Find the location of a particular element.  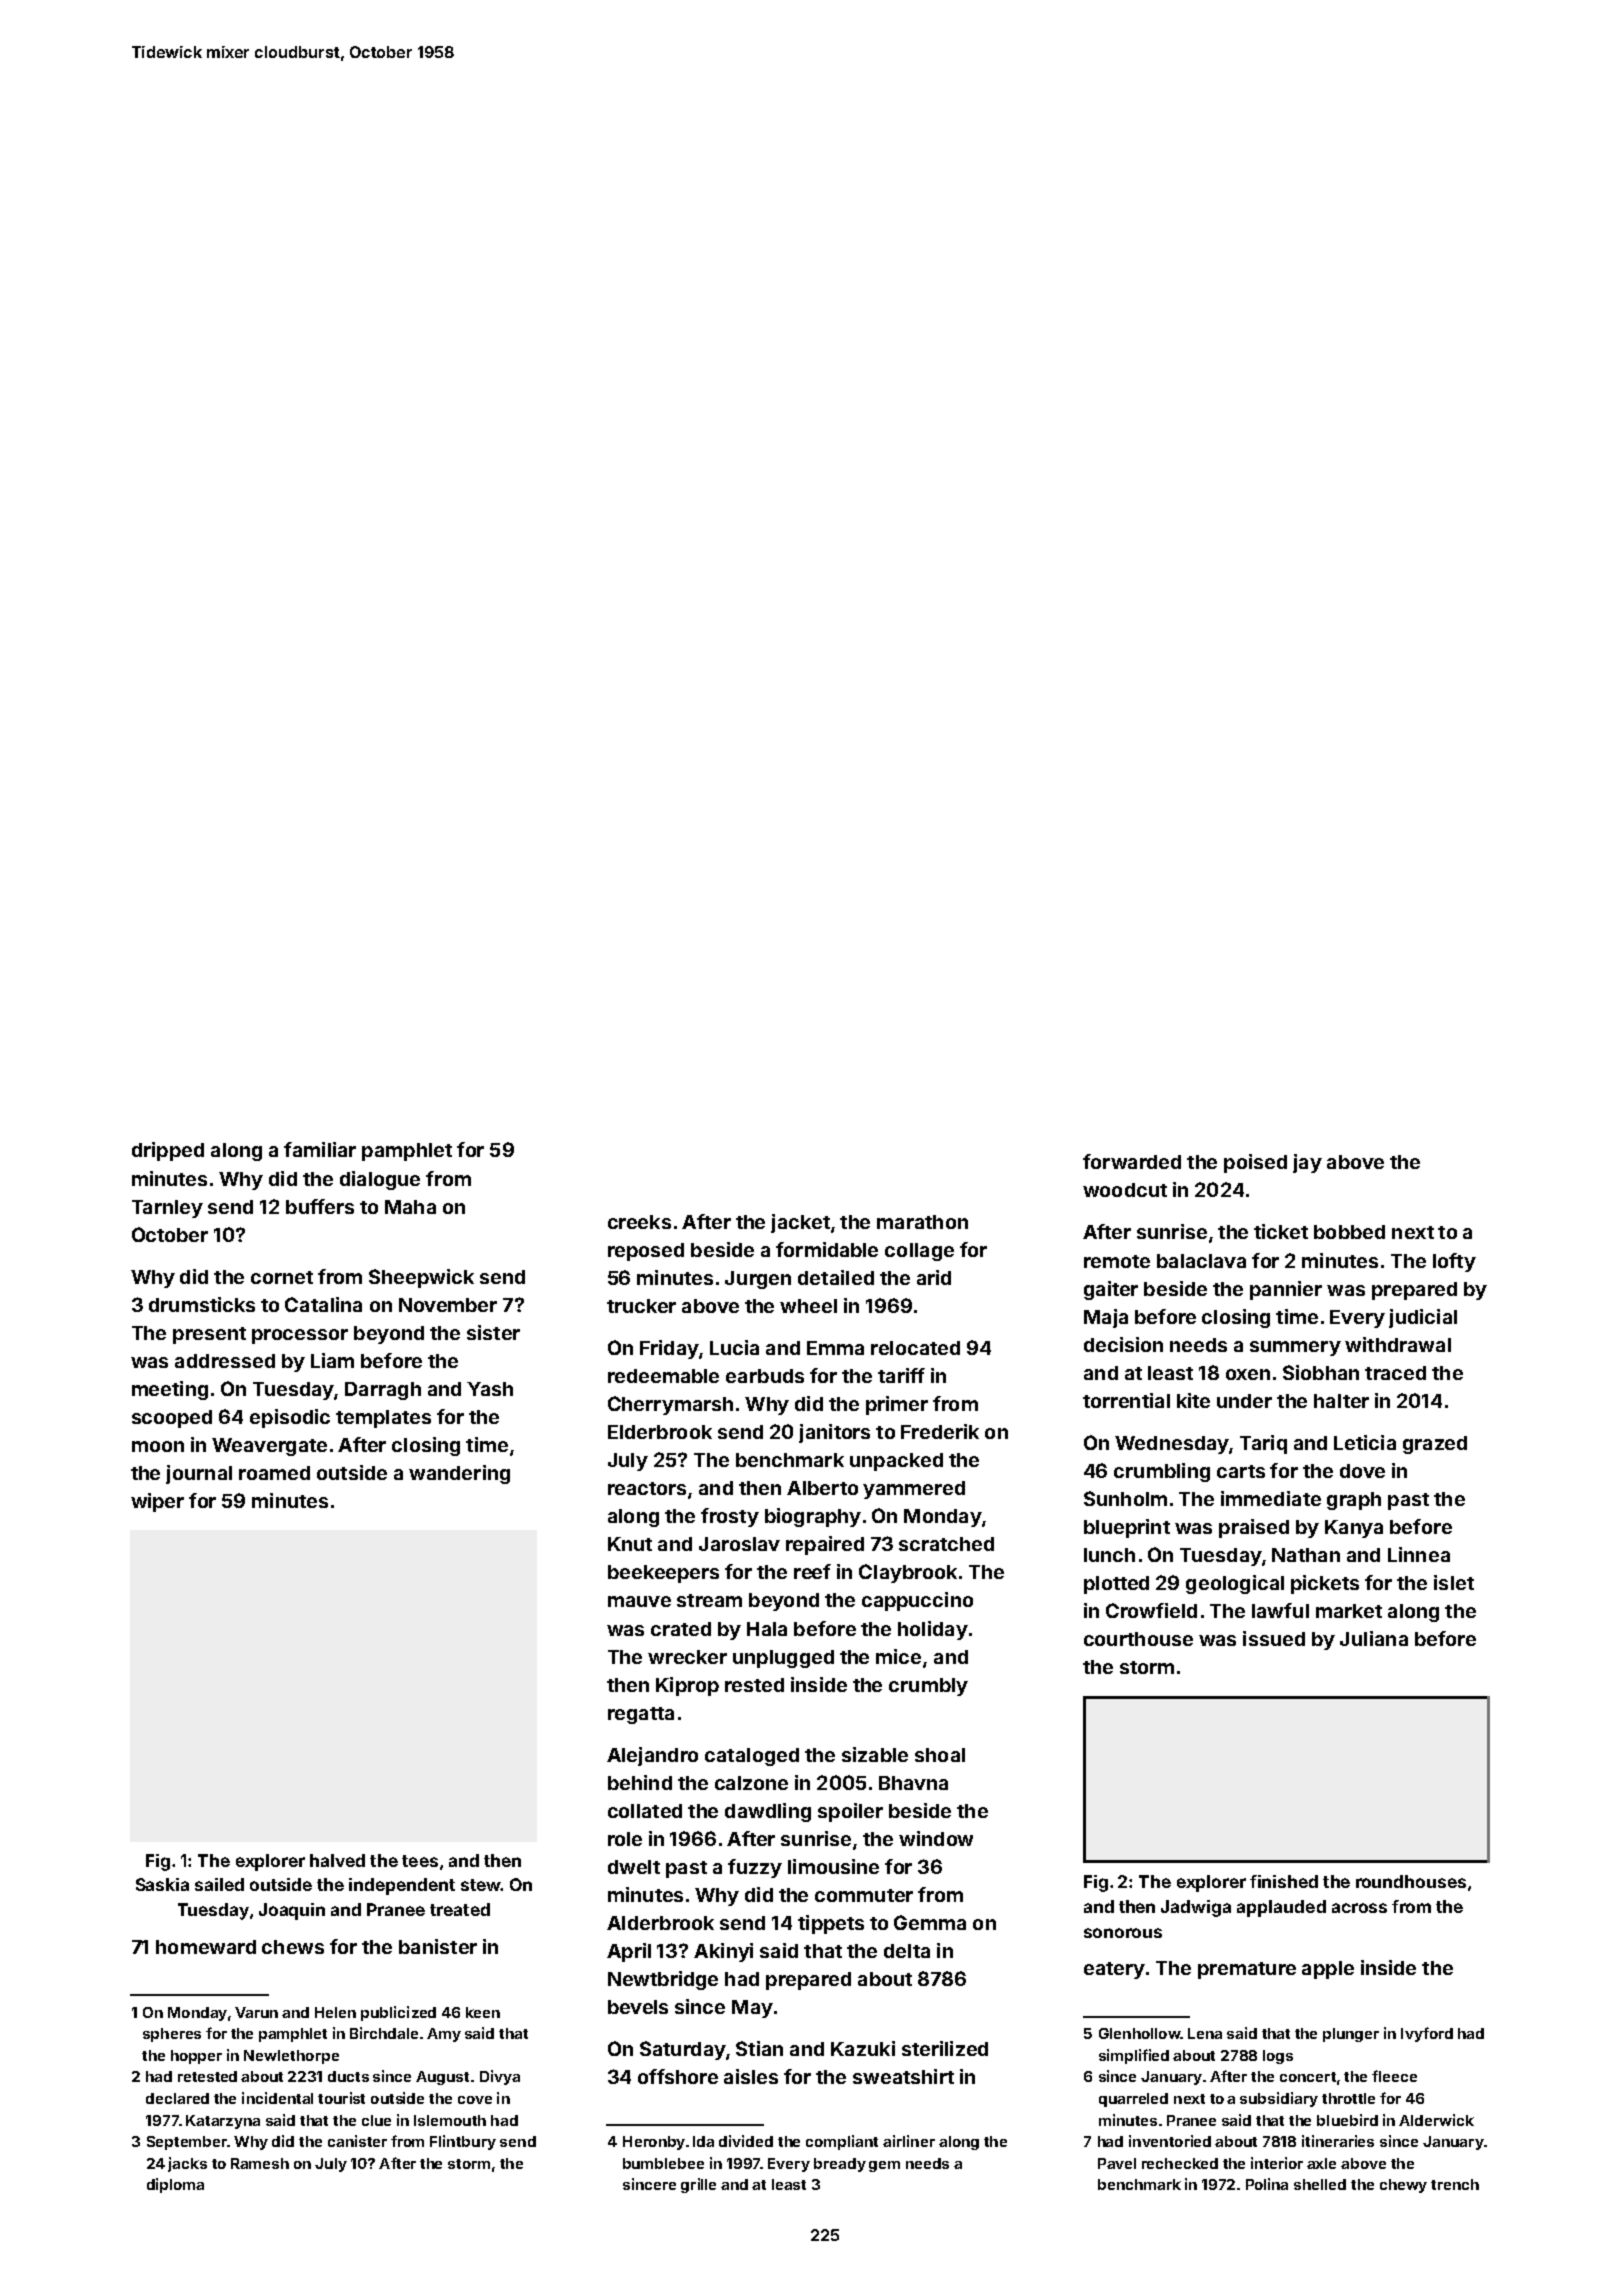

premature is located at coordinates (1247, 1970).
